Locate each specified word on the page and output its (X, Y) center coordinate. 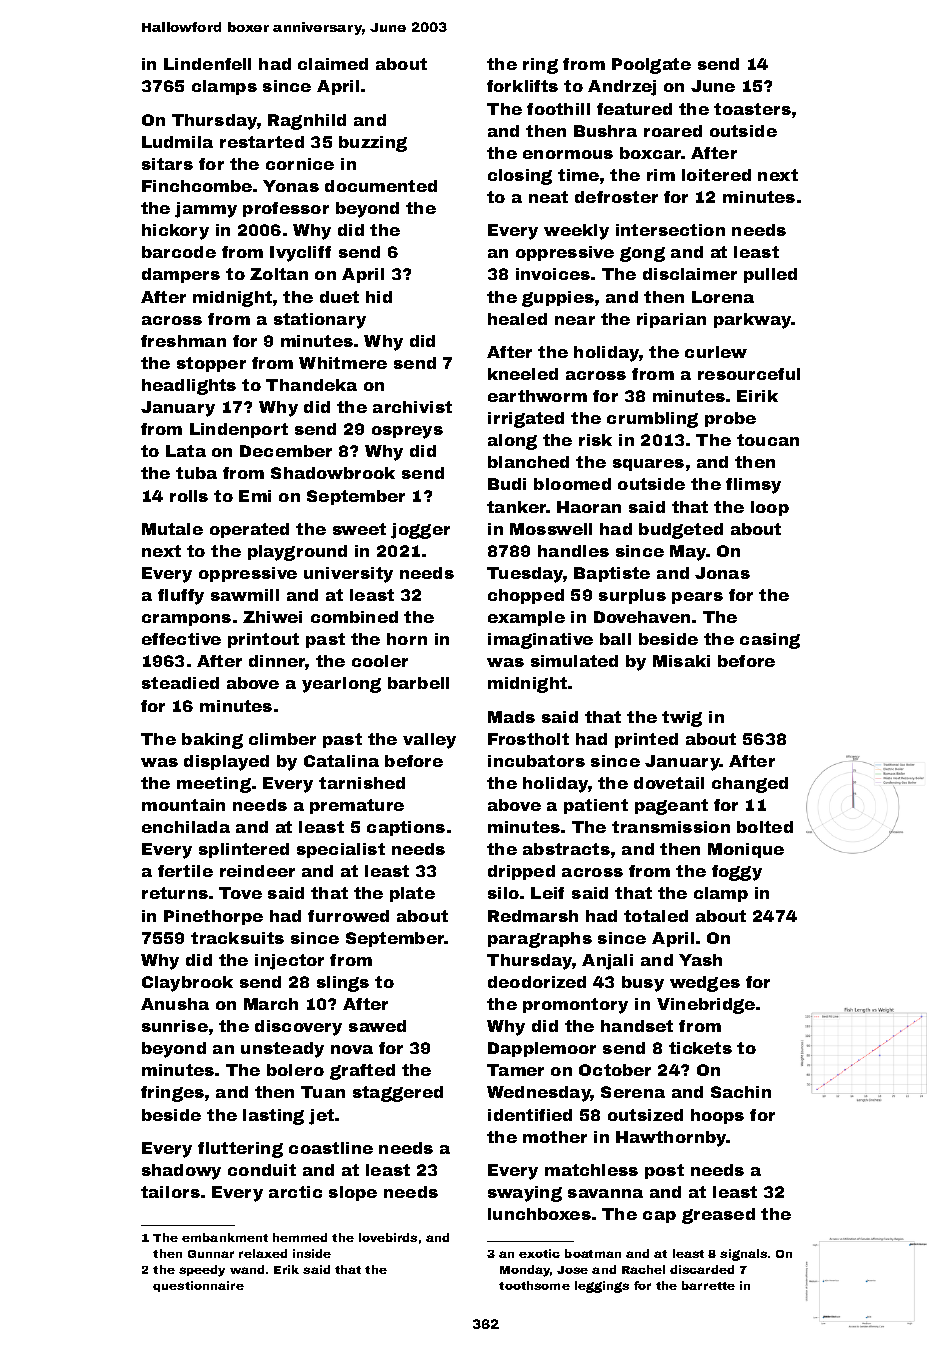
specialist (341, 850)
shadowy (181, 1172)
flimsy (753, 486)
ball (615, 639)
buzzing (373, 144)
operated (249, 530)
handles (573, 551)
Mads (511, 717)
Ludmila (177, 142)
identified (530, 1115)
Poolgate (651, 66)
